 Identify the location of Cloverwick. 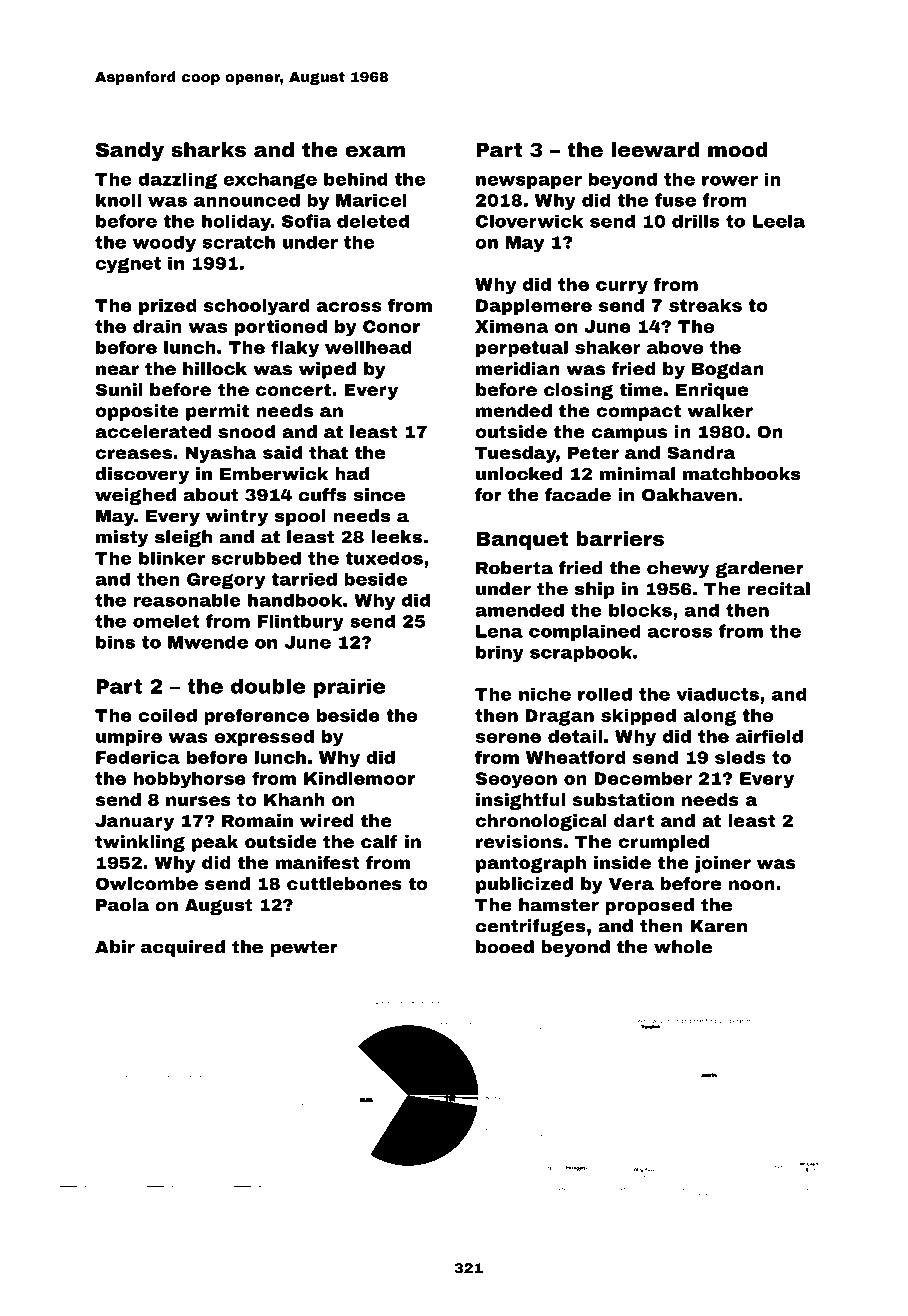
(529, 221).
